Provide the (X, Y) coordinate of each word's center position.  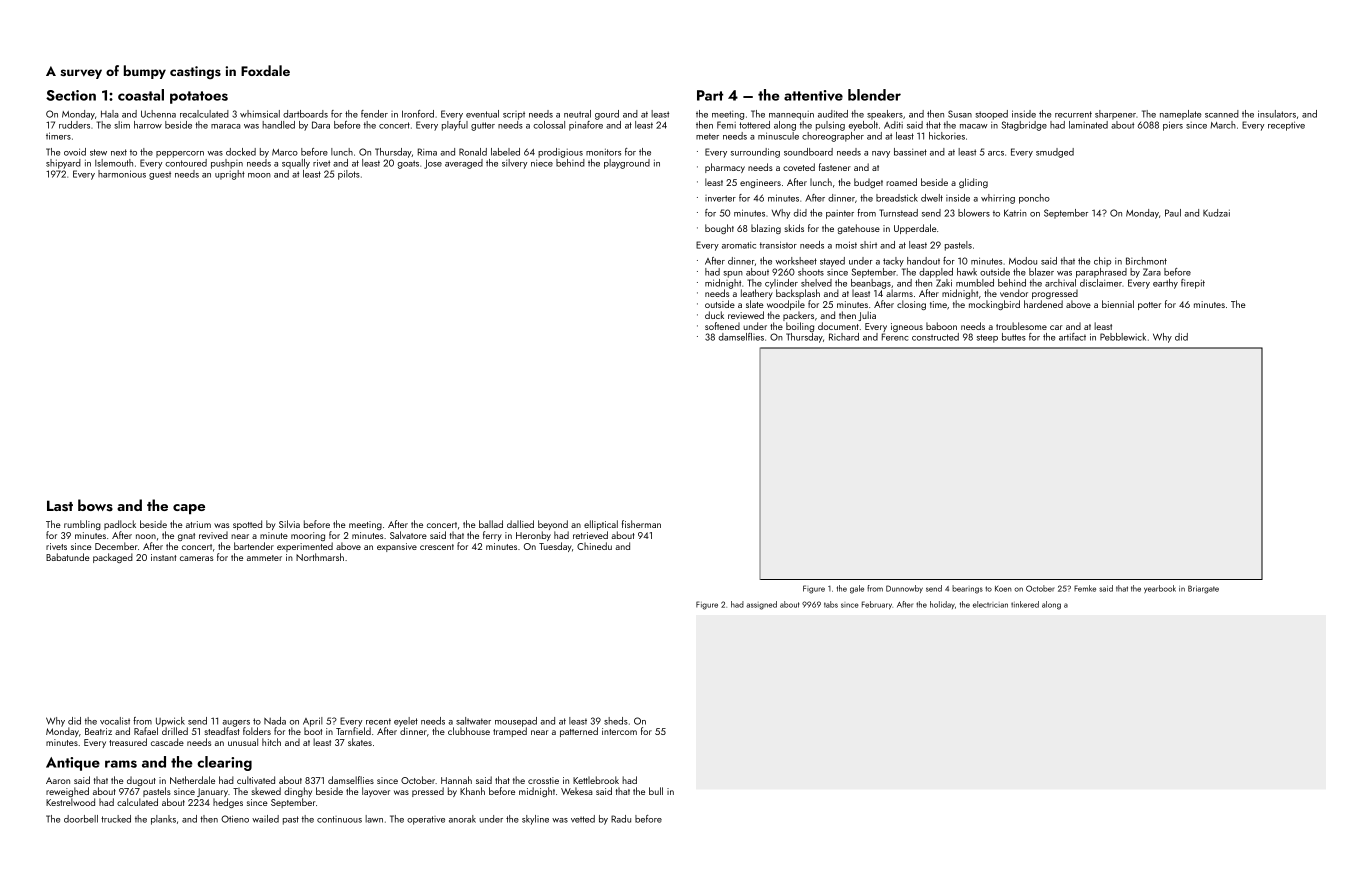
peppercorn (180, 154)
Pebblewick (1123, 337)
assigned (761, 605)
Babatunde (68, 557)
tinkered (1025, 604)
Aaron (58, 780)
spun (733, 274)
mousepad (516, 722)
